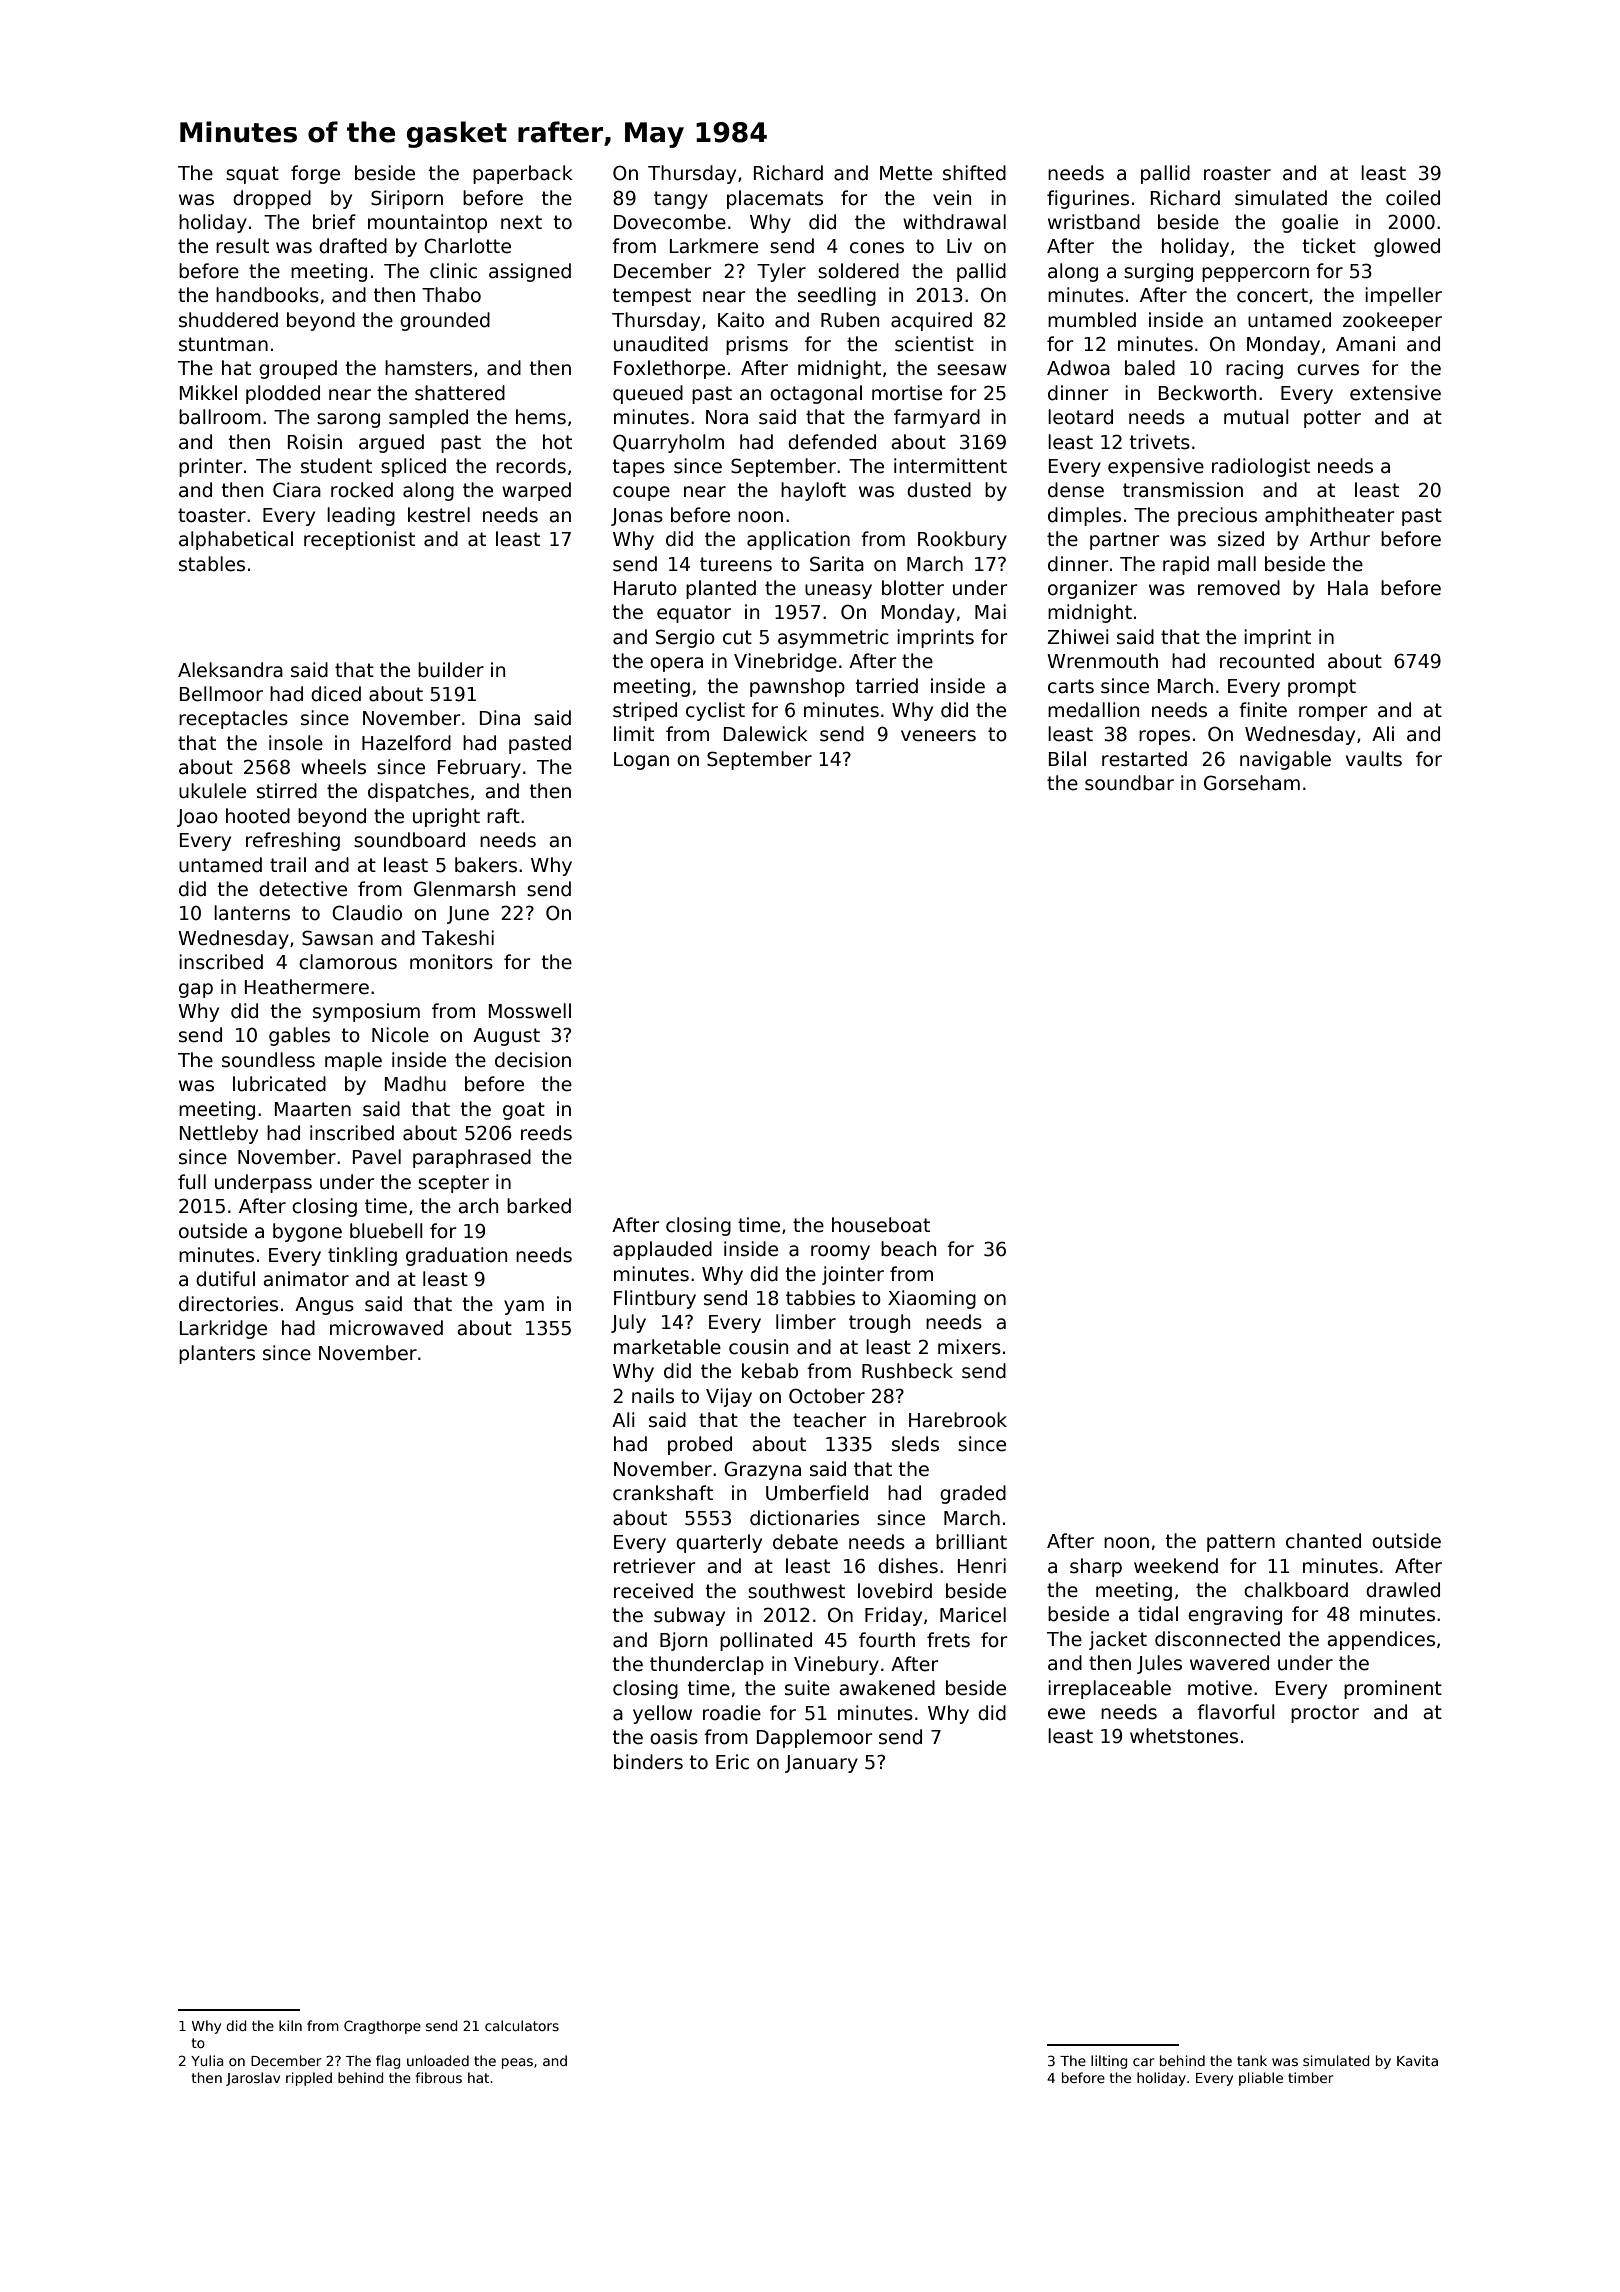 This image has height=2292, width=1620. Describe the element at coordinates (908, 1249) in the image. I see `beach` at that location.
